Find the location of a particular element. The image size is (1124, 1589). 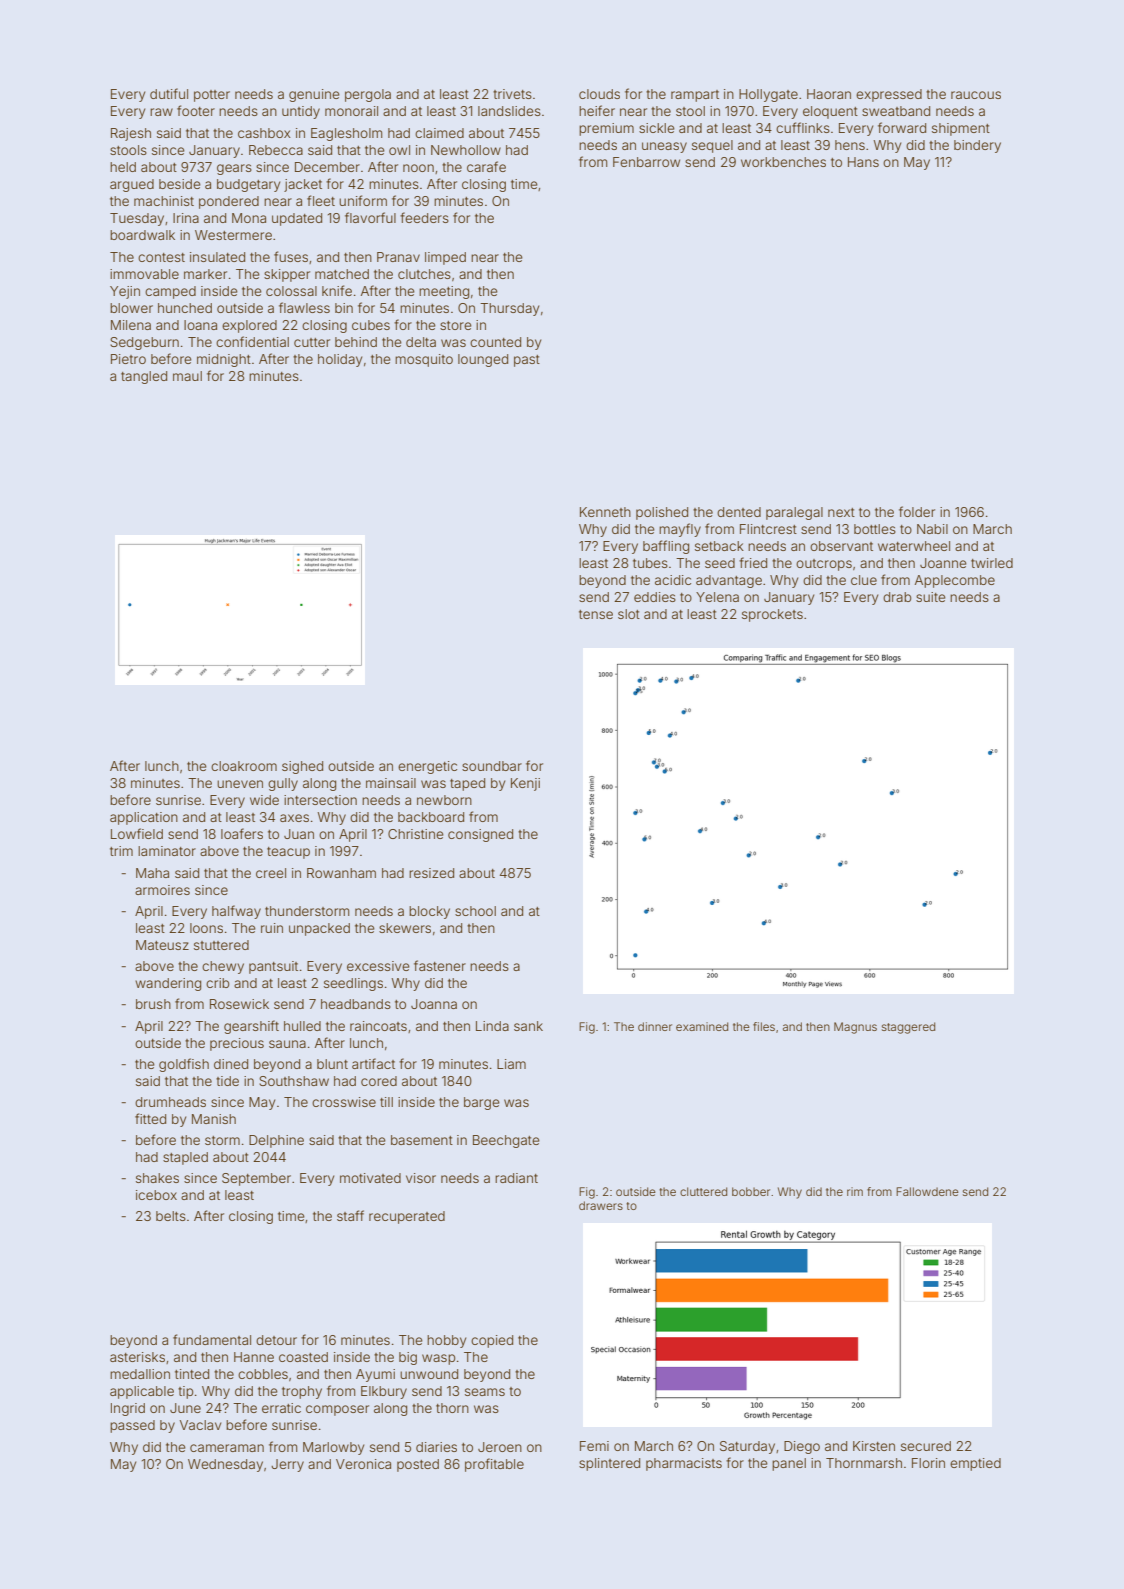

polished is located at coordinates (662, 513).
